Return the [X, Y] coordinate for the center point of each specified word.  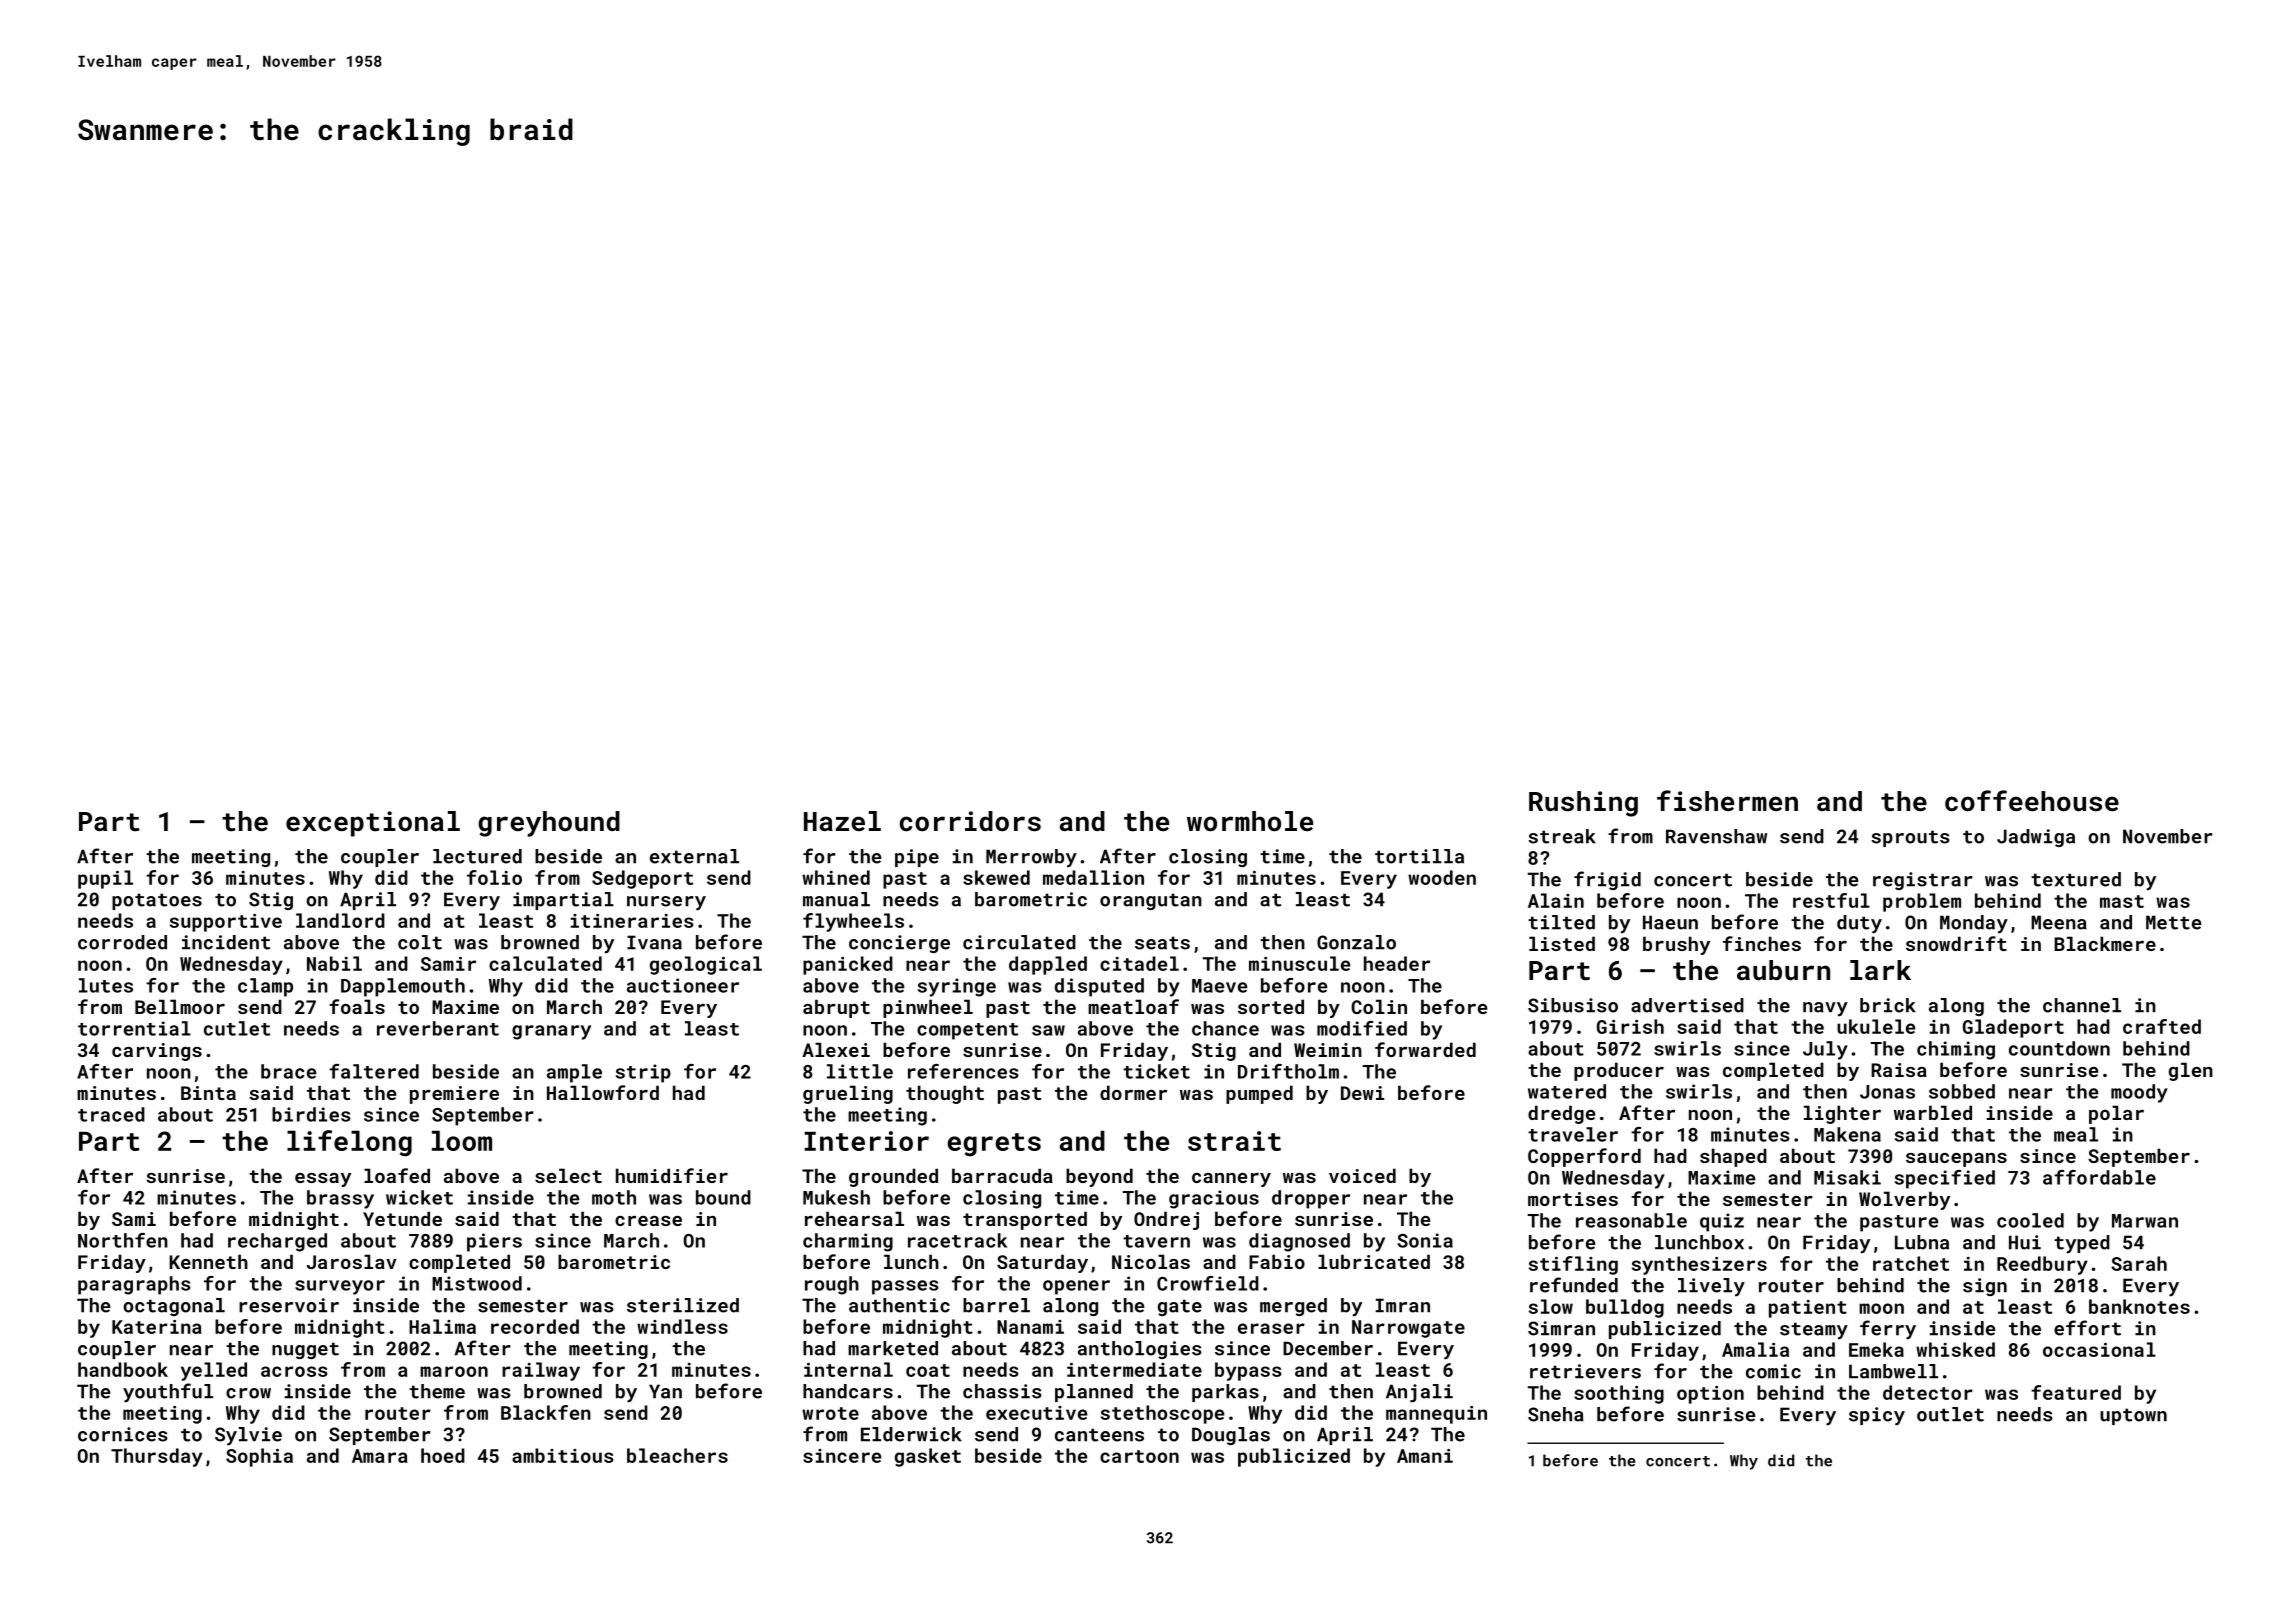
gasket [928, 1457]
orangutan [1151, 901]
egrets [994, 1145]
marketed [893, 1348]
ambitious [563, 1455]
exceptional [373, 824]
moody [2139, 1093]
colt [420, 942]
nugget [305, 1350]
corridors [970, 821]
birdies [311, 1114]
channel [2082, 1005]
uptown [2133, 1416]
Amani [1425, 1456]
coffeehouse [2032, 801]
